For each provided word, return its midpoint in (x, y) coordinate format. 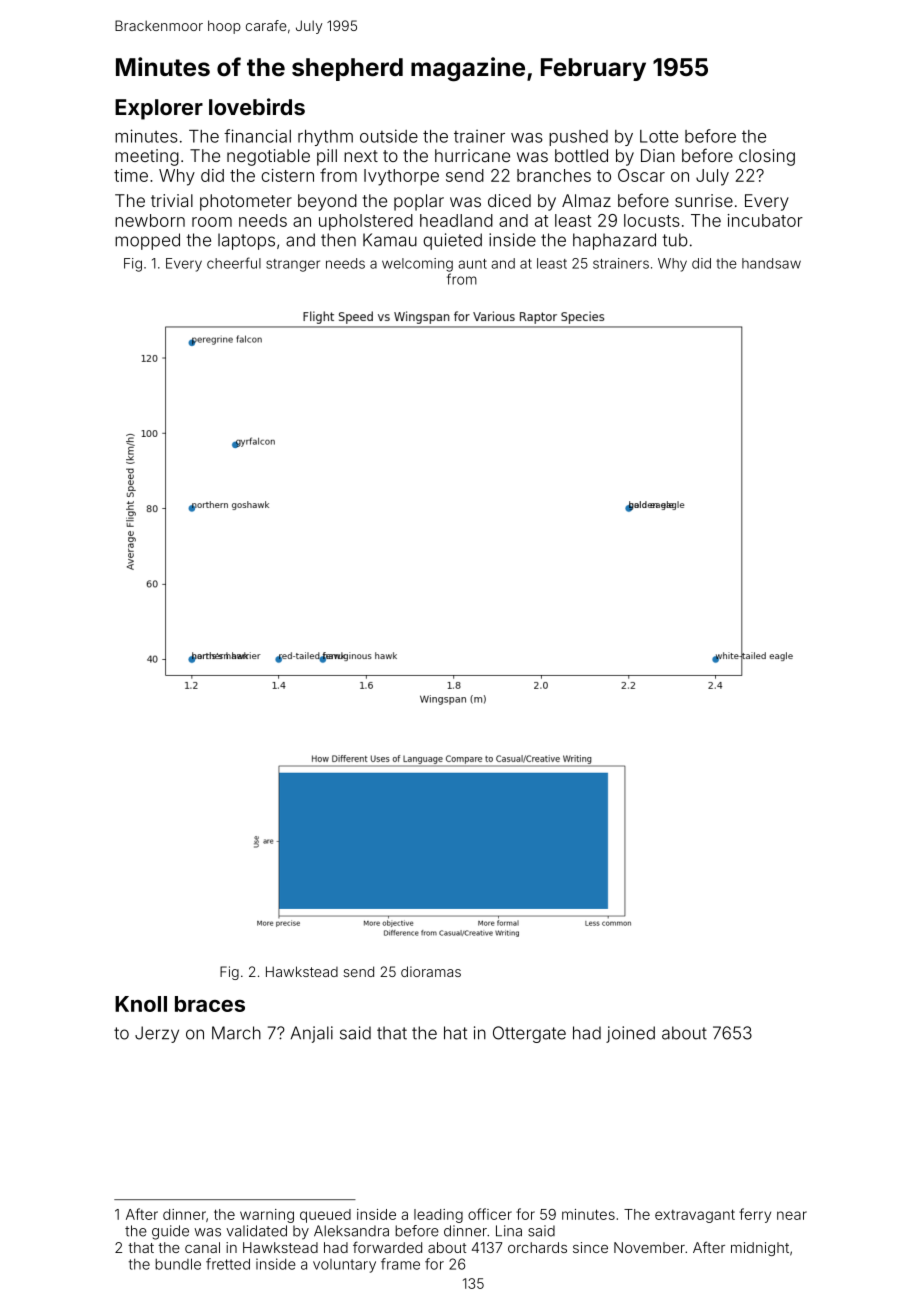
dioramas (431, 971)
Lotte (659, 136)
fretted (228, 1264)
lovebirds (257, 106)
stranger (293, 265)
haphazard (614, 241)
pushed (578, 138)
